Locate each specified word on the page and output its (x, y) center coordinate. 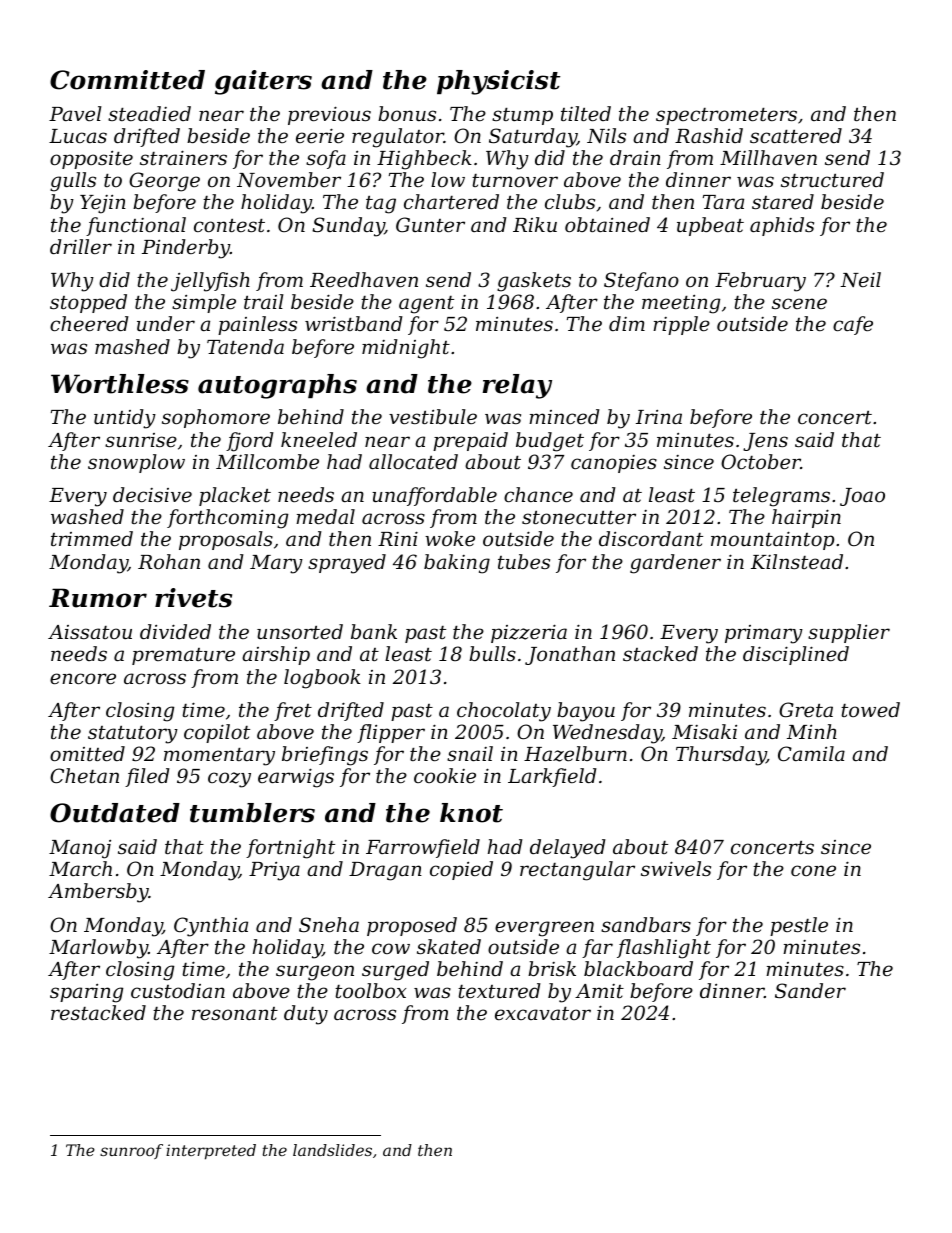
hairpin (806, 518)
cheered (89, 323)
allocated (413, 461)
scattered (796, 135)
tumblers (252, 813)
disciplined (796, 655)
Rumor (98, 598)
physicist (498, 82)
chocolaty (504, 712)
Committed (127, 80)
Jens (765, 442)
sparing (86, 993)
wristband (354, 323)
